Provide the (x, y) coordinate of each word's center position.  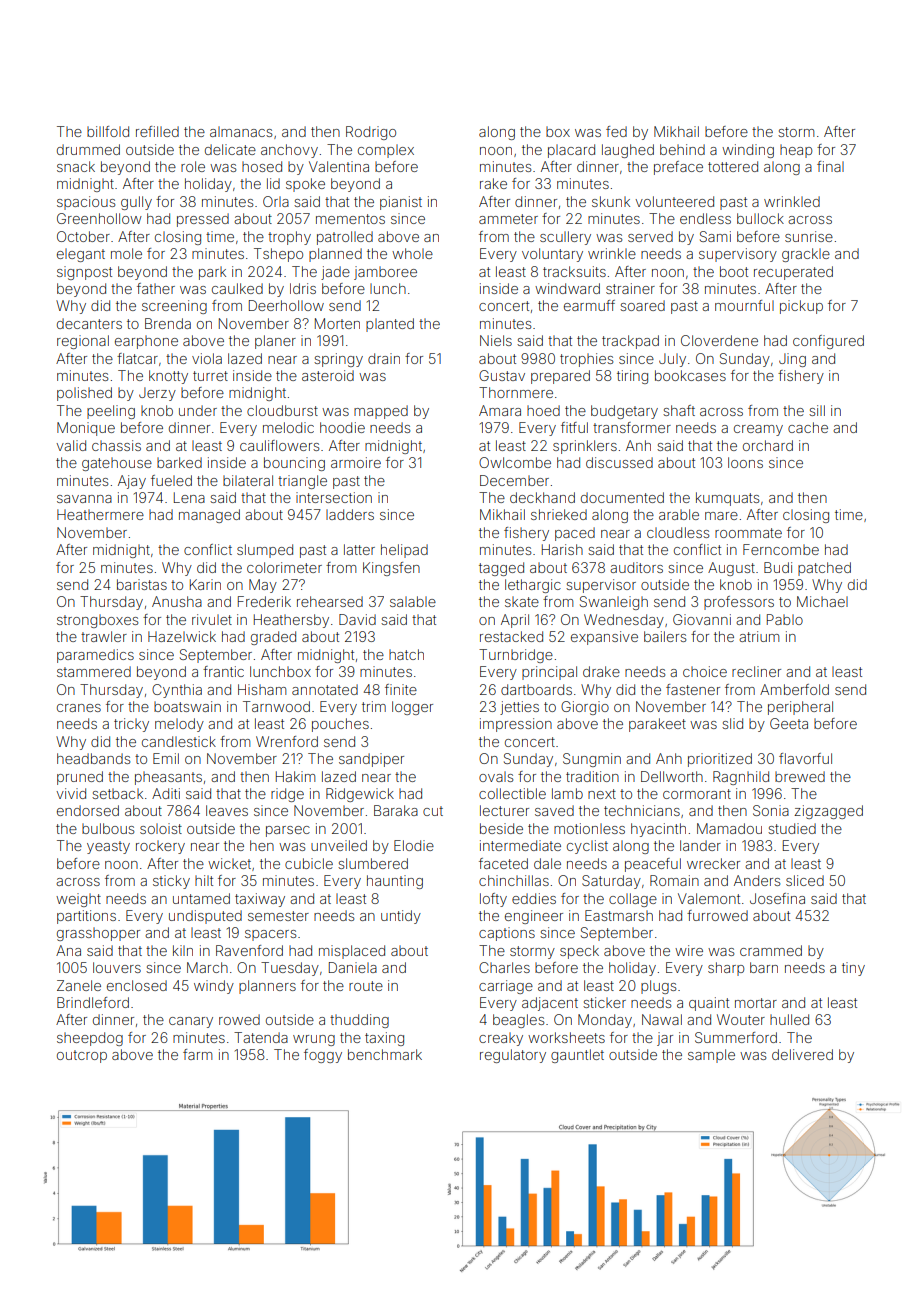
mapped (381, 412)
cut (433, 811)
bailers (665, 636)
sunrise (809, 236)
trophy (289, 238)
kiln (183, 950)
